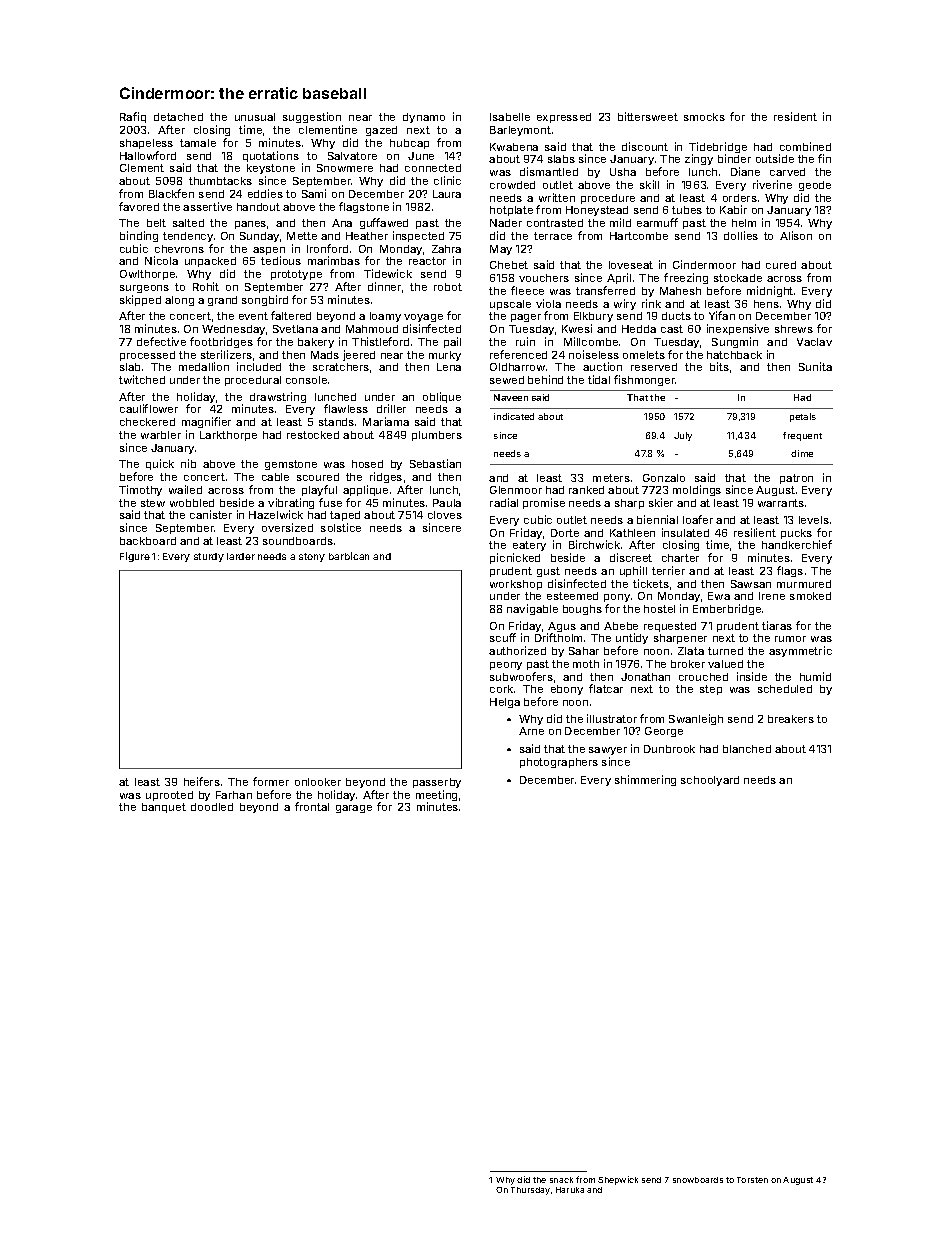 The width and height of the screenshot is (952, 1233). What do you see at coordinates (514, 416) in the screenshot?
I see `indicated` at bounding box center [514, 416].
